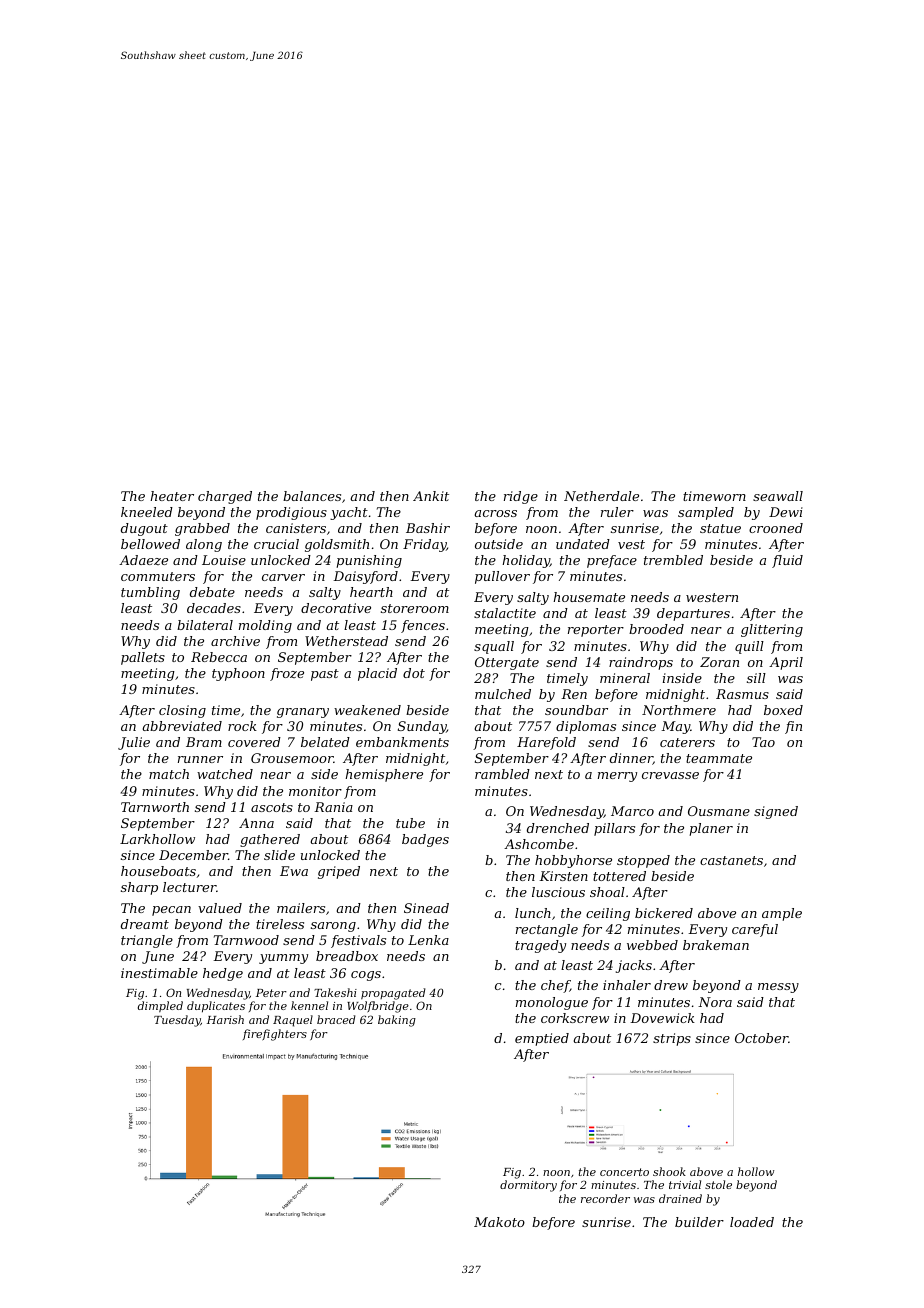  Describe the element at coordinates (292, 758) in the screenshot. I see `Grousemoor` at that location.
